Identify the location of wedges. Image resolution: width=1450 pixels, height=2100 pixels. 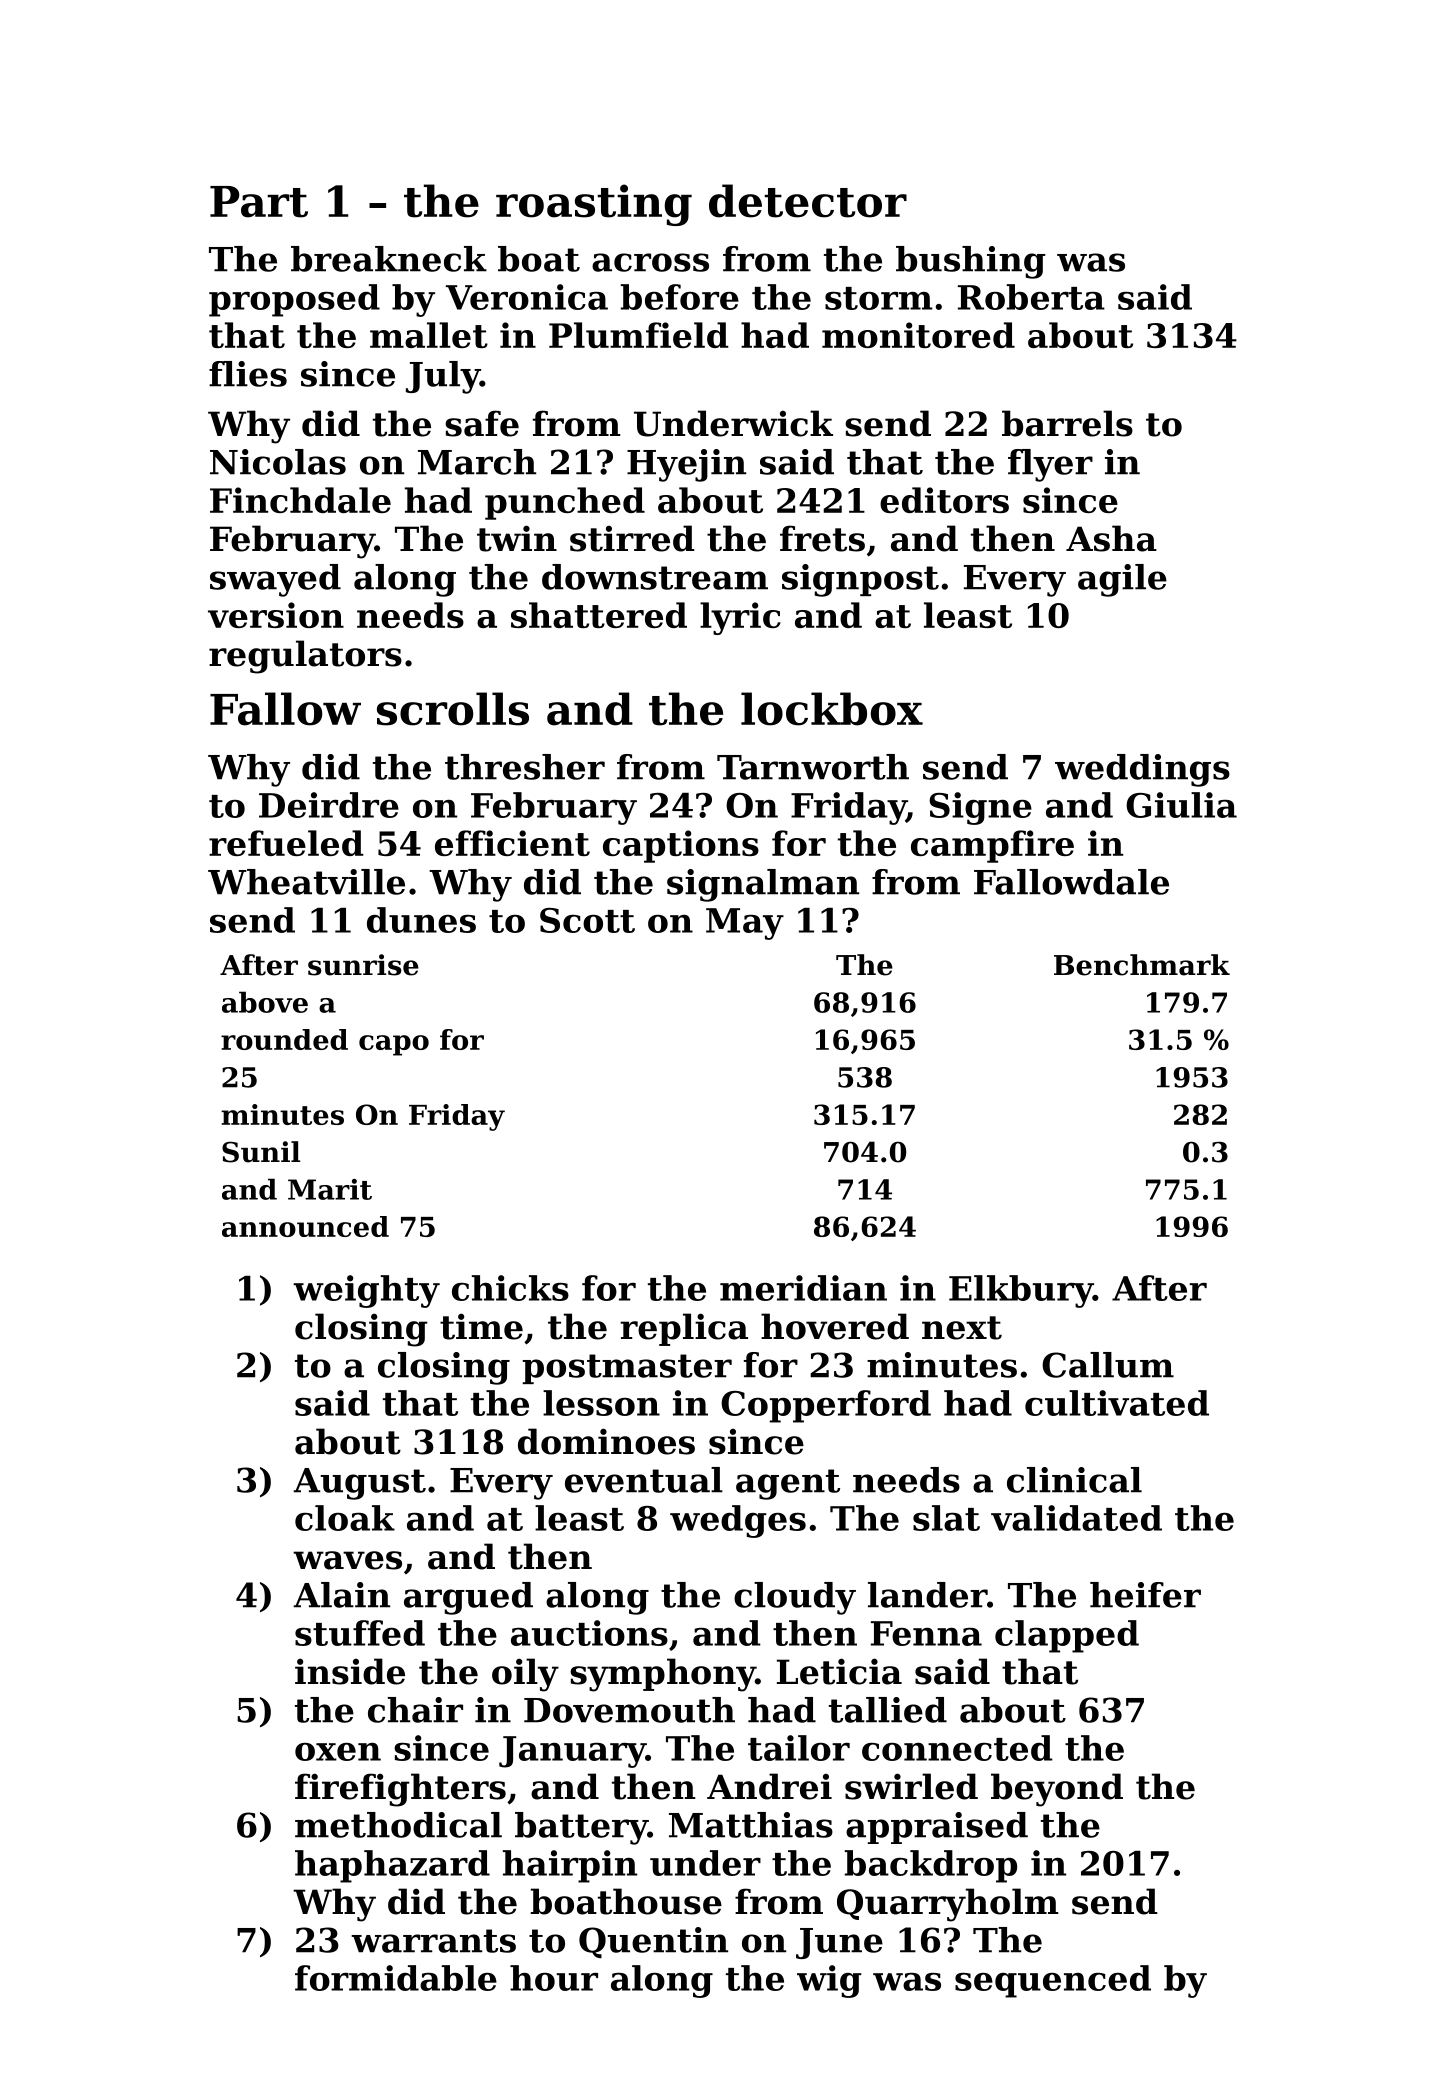
(738, 1521).
